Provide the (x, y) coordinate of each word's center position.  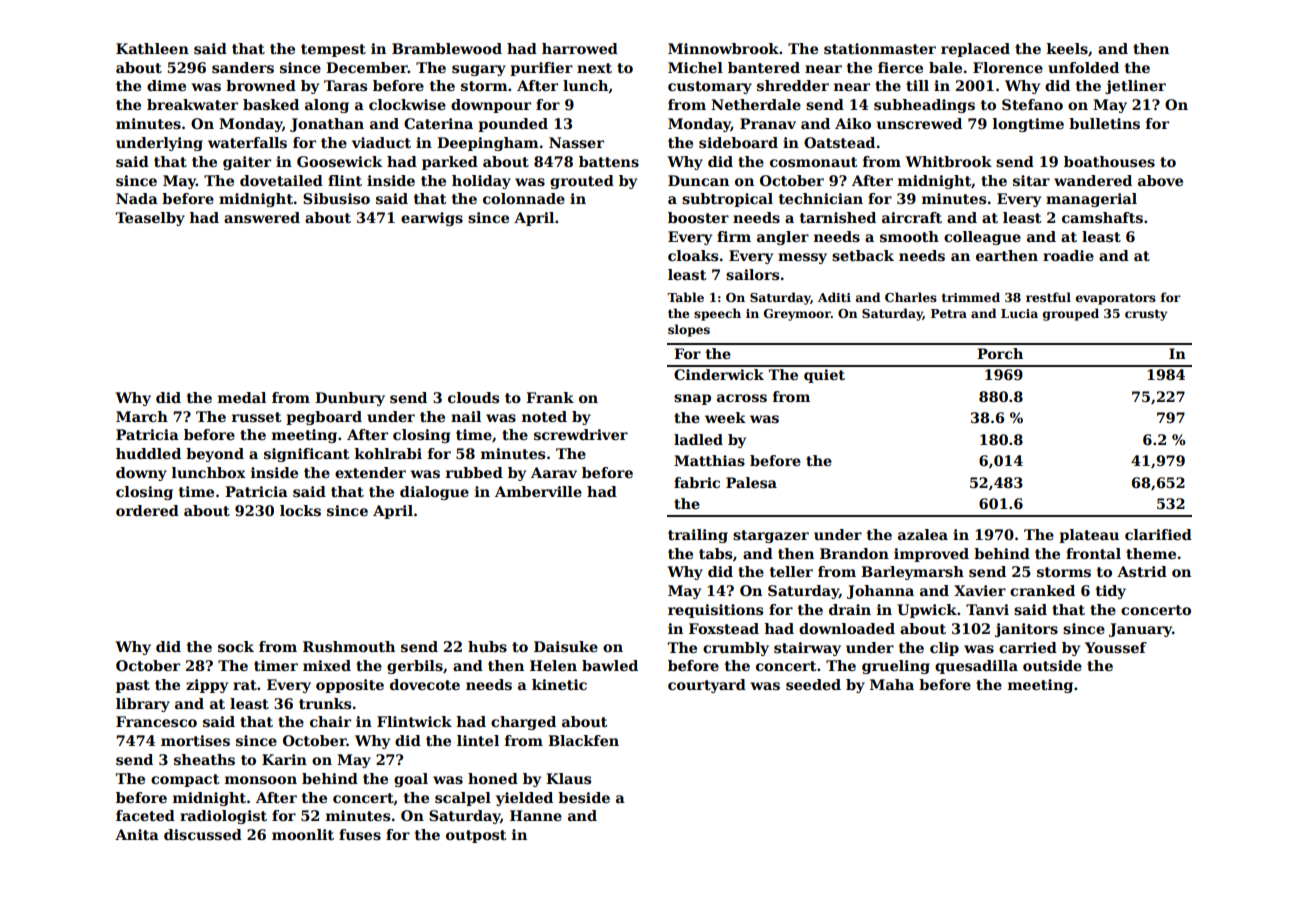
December (367, 67)
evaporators (1116, 299)
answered (262, 217)
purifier (541, 69)
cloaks (693, 255)
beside (584, 797)
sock (236, 646)
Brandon (854, 553)
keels (1067, 48)
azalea (923, 534)
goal (411, 780)
